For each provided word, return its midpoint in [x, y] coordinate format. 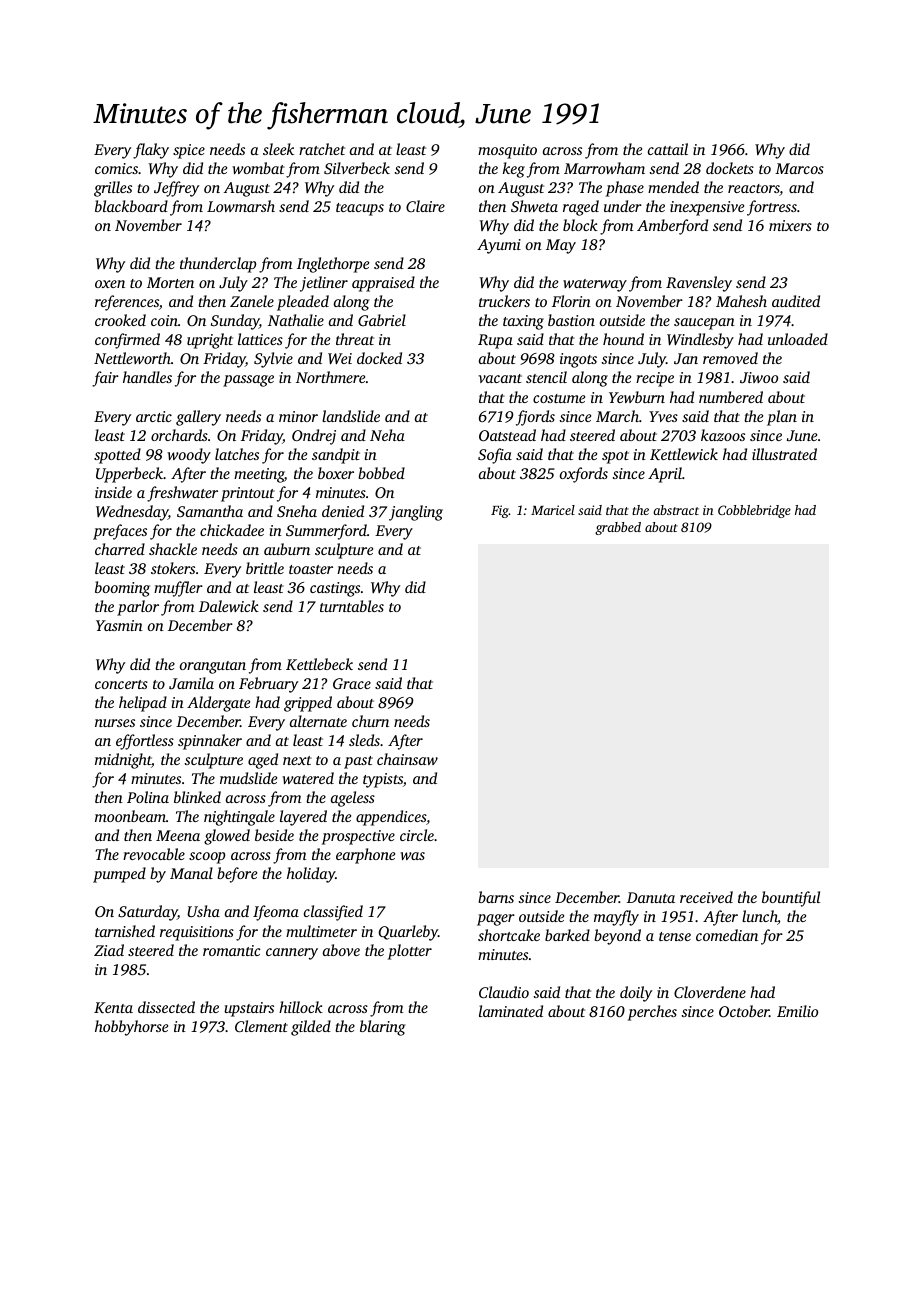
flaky [151, 151]
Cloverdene [710, 992]
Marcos [799, 168]
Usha [203, 911]
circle [417, 835]
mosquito [507, 151]
